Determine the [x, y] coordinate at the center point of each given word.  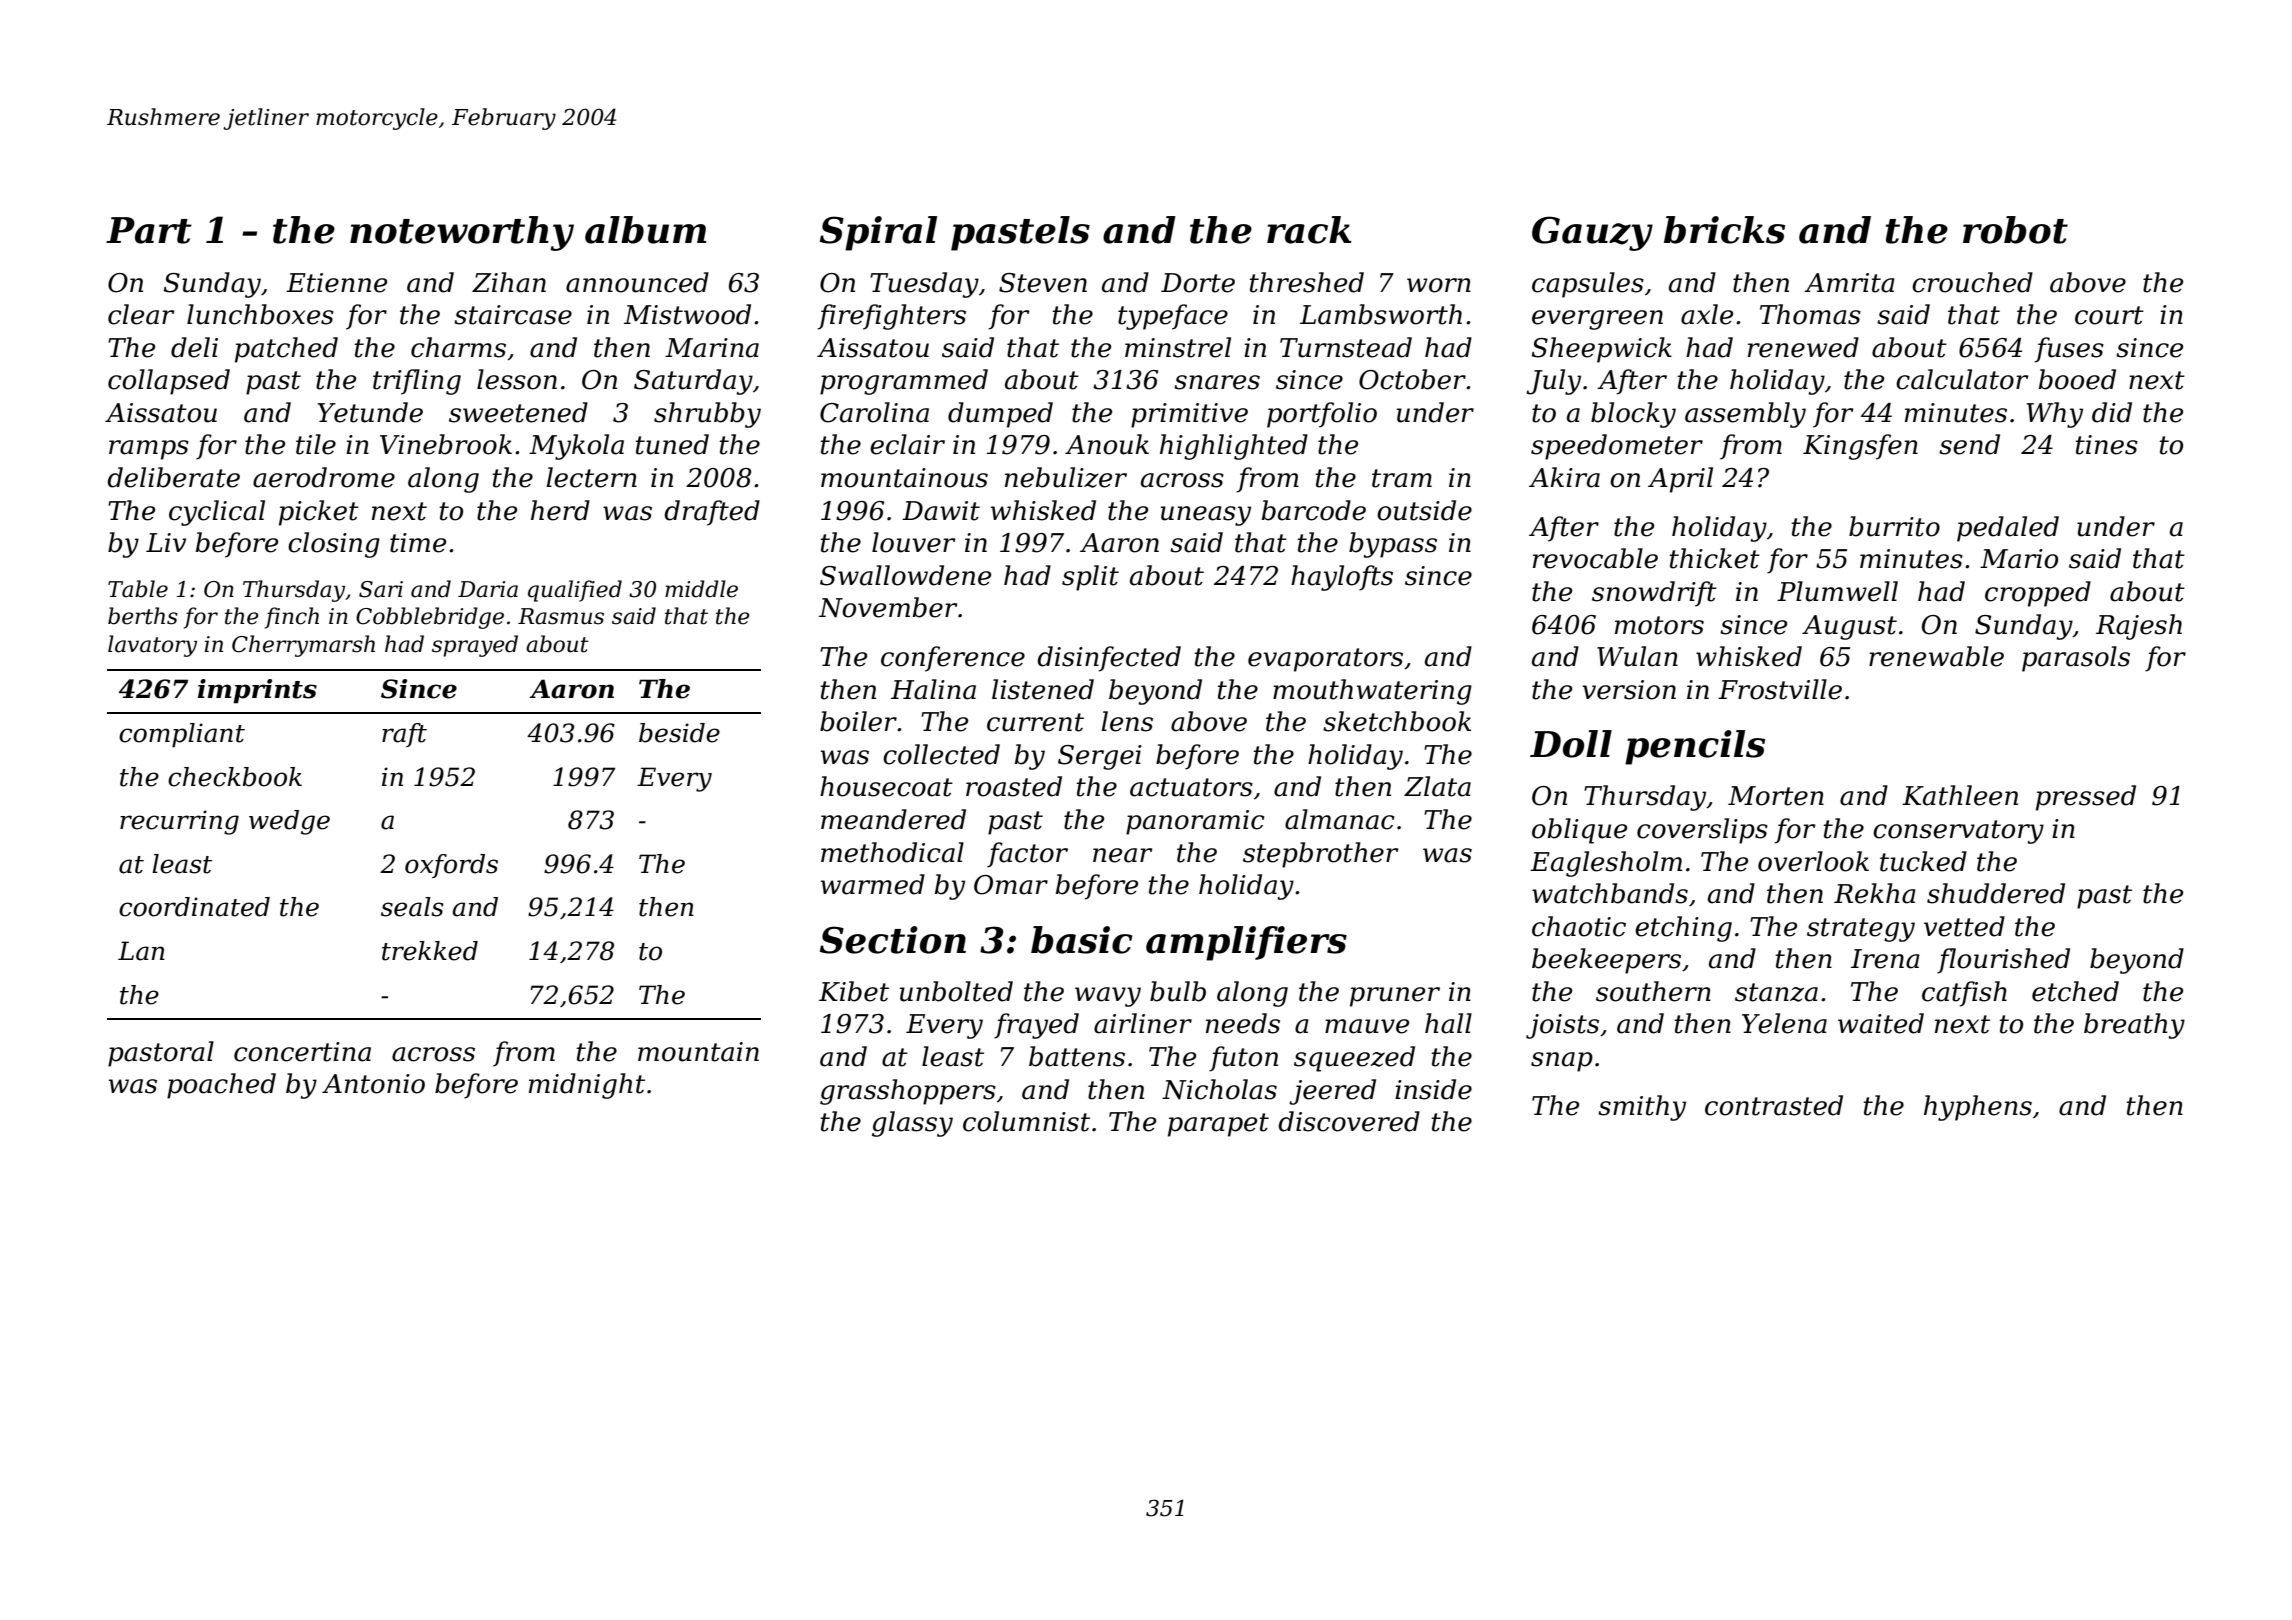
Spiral [878, 233]
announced [637, 282]
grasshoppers [908, 1092]
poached [221, 1086]
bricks [1724, 230]
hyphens [1978, 1108]
